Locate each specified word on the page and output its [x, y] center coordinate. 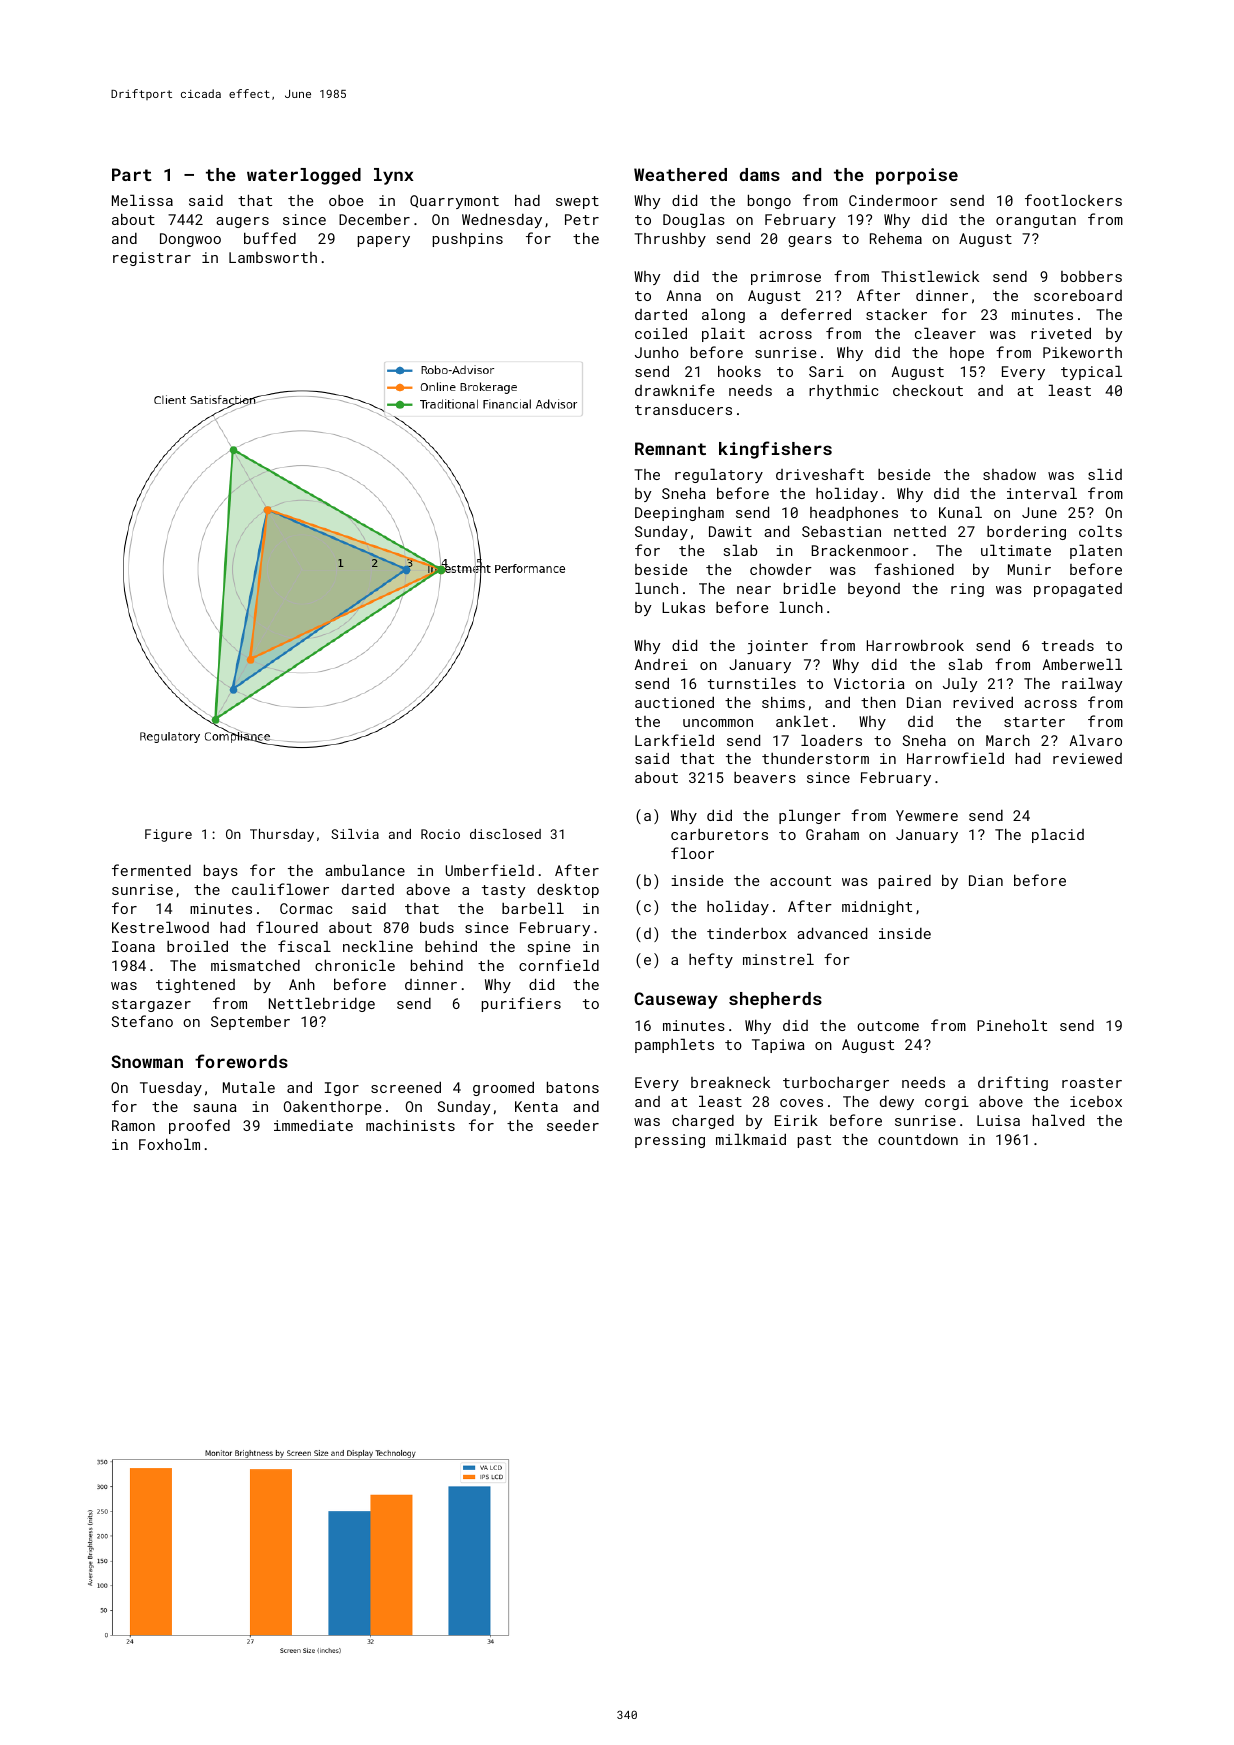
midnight [877, 907]
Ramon [133, 1125]
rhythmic [843, 392]
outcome [888, 1026]
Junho [657, 352]
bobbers [1091, 276]
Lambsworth [273, 257]
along [723, 315]
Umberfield [490, 870]
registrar [152, 259]
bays [221, 871]
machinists [410, 1125]
